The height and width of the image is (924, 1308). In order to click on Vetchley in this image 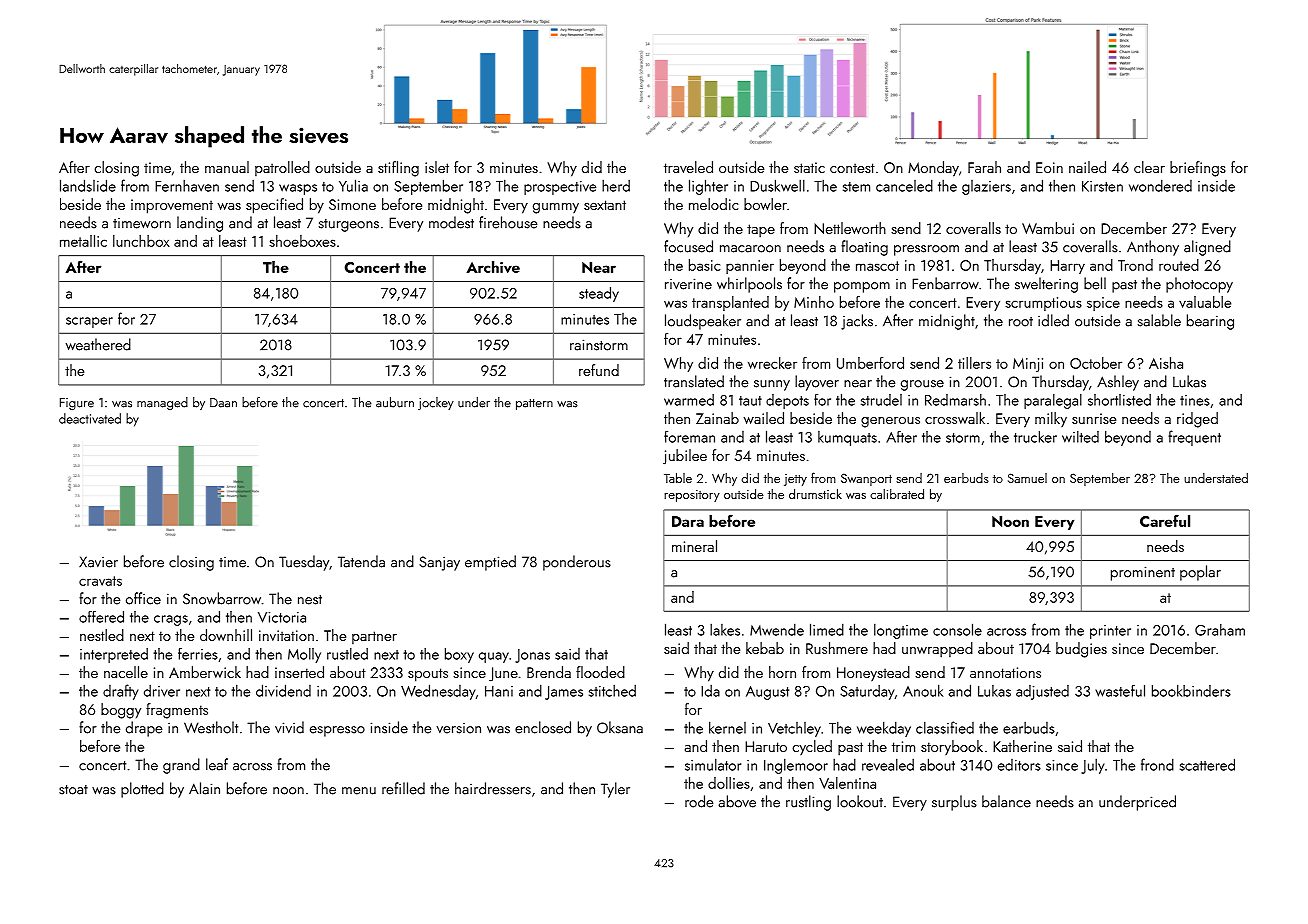, I will do `click(794, 729)`.
